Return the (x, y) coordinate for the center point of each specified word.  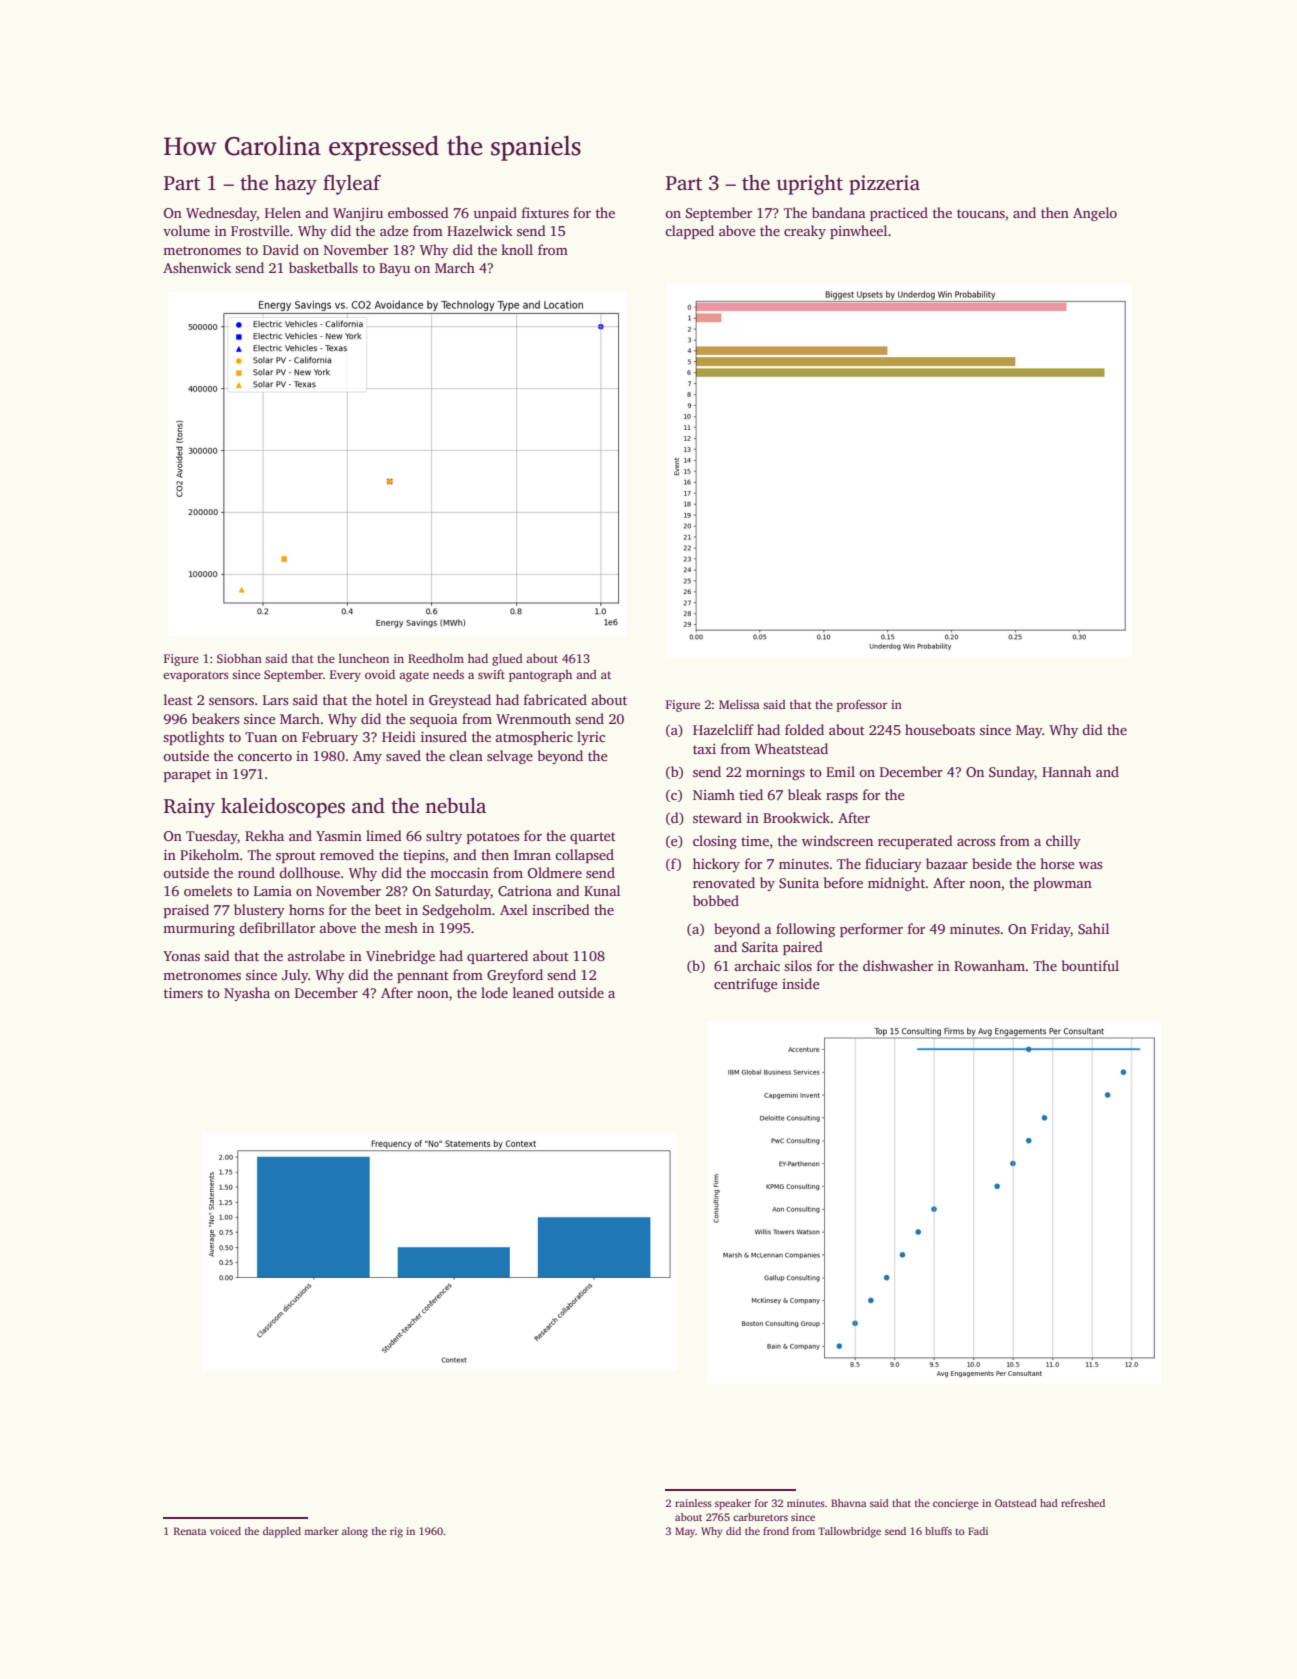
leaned (533, 992)
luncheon (364, 658)
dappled (282, 1532)
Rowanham (989, 965)
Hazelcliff (723, 729)
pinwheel (858, 232)
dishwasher (898, 965)
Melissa (739, 704)
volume (186, 230)
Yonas (181, 956)
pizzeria (884, 185)
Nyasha (247, 994)
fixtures (545, 212)
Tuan (261, 737)
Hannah (1066, 771)
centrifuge (746, 985)
